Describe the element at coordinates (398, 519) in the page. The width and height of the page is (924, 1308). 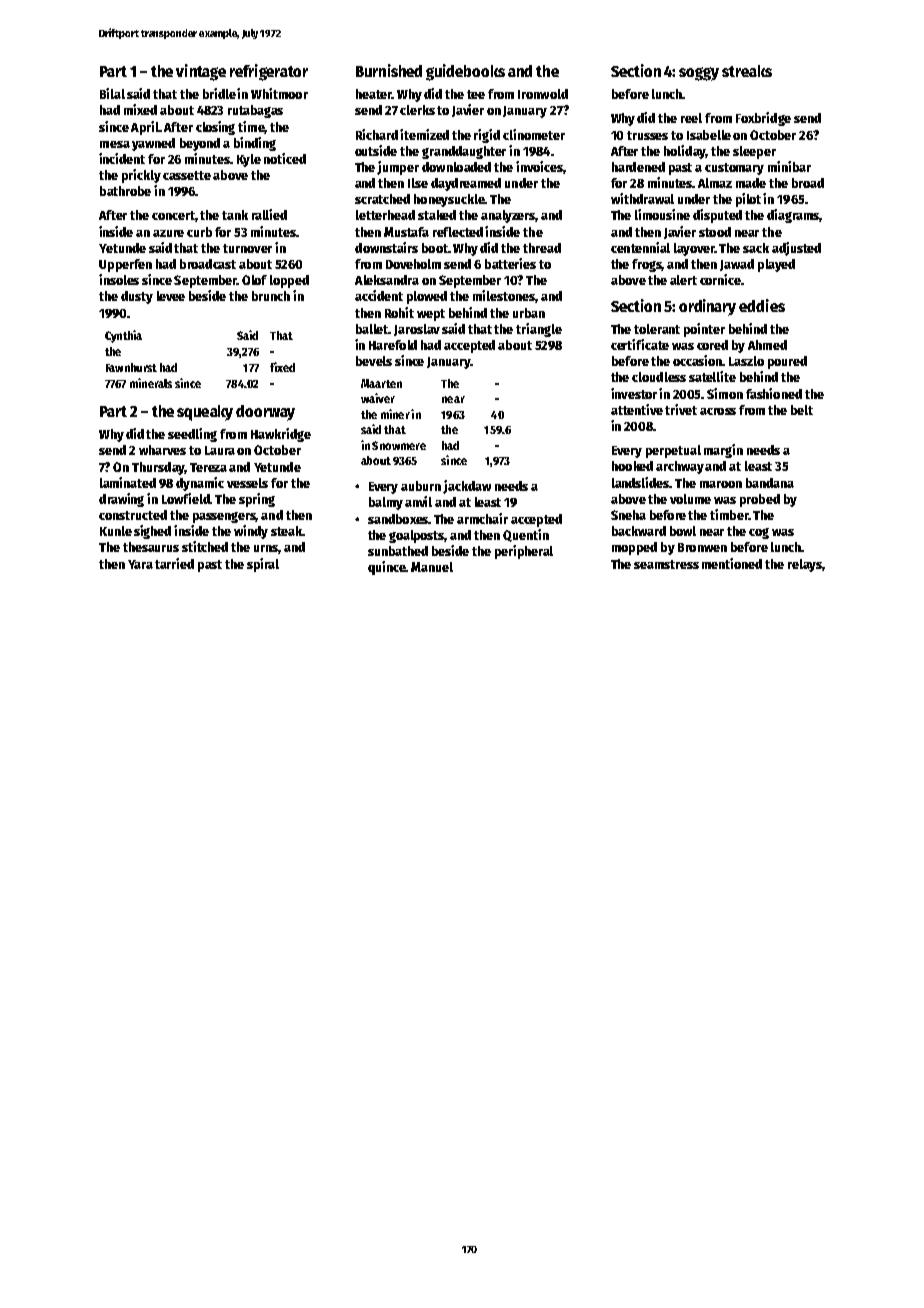
I see `sandboxes` at that location.
